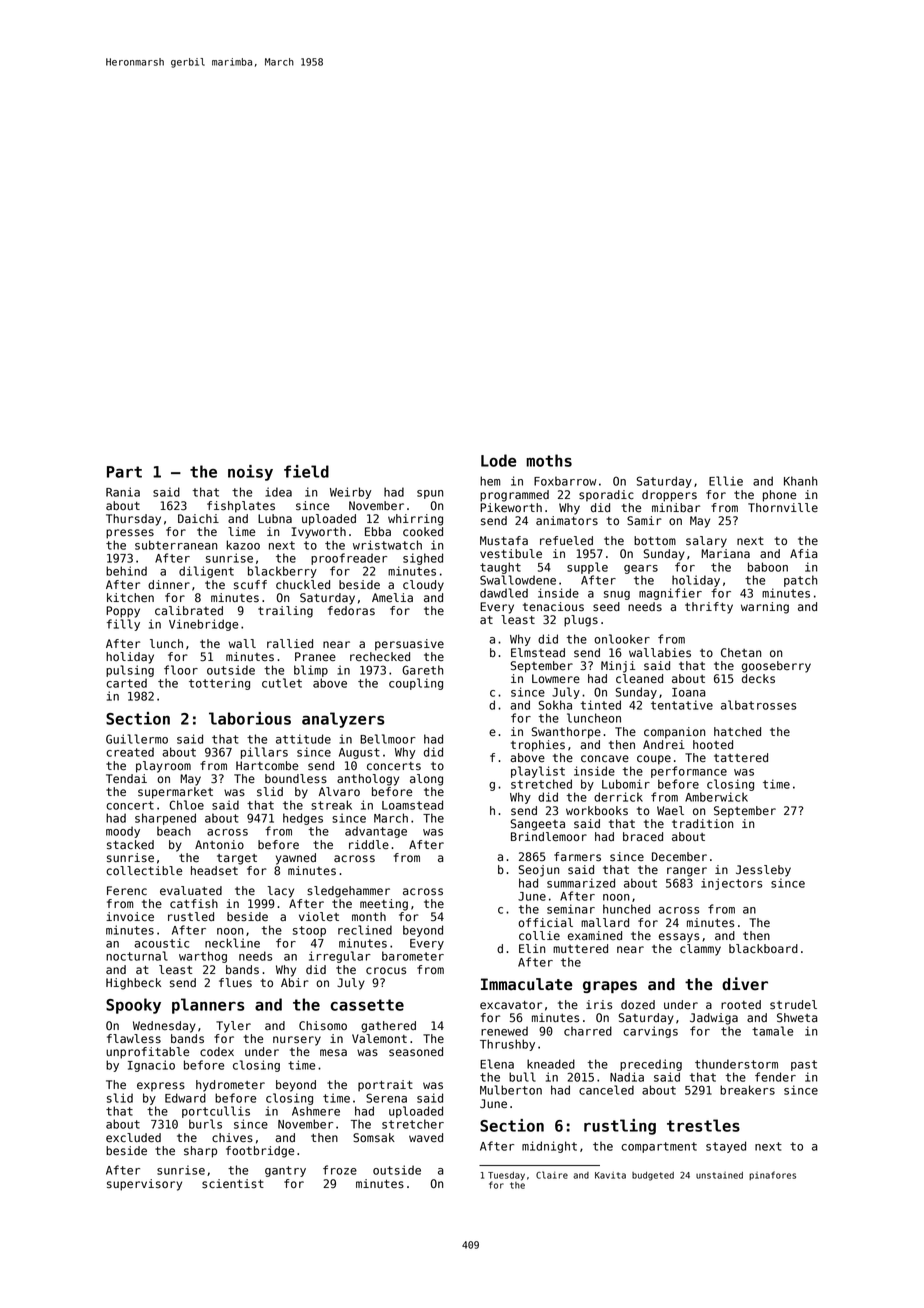 This screenshot has height=1308, width=924. Describe the element at coordinates (653, 1176) in the screenshot. I see `budgeted` at that location.
